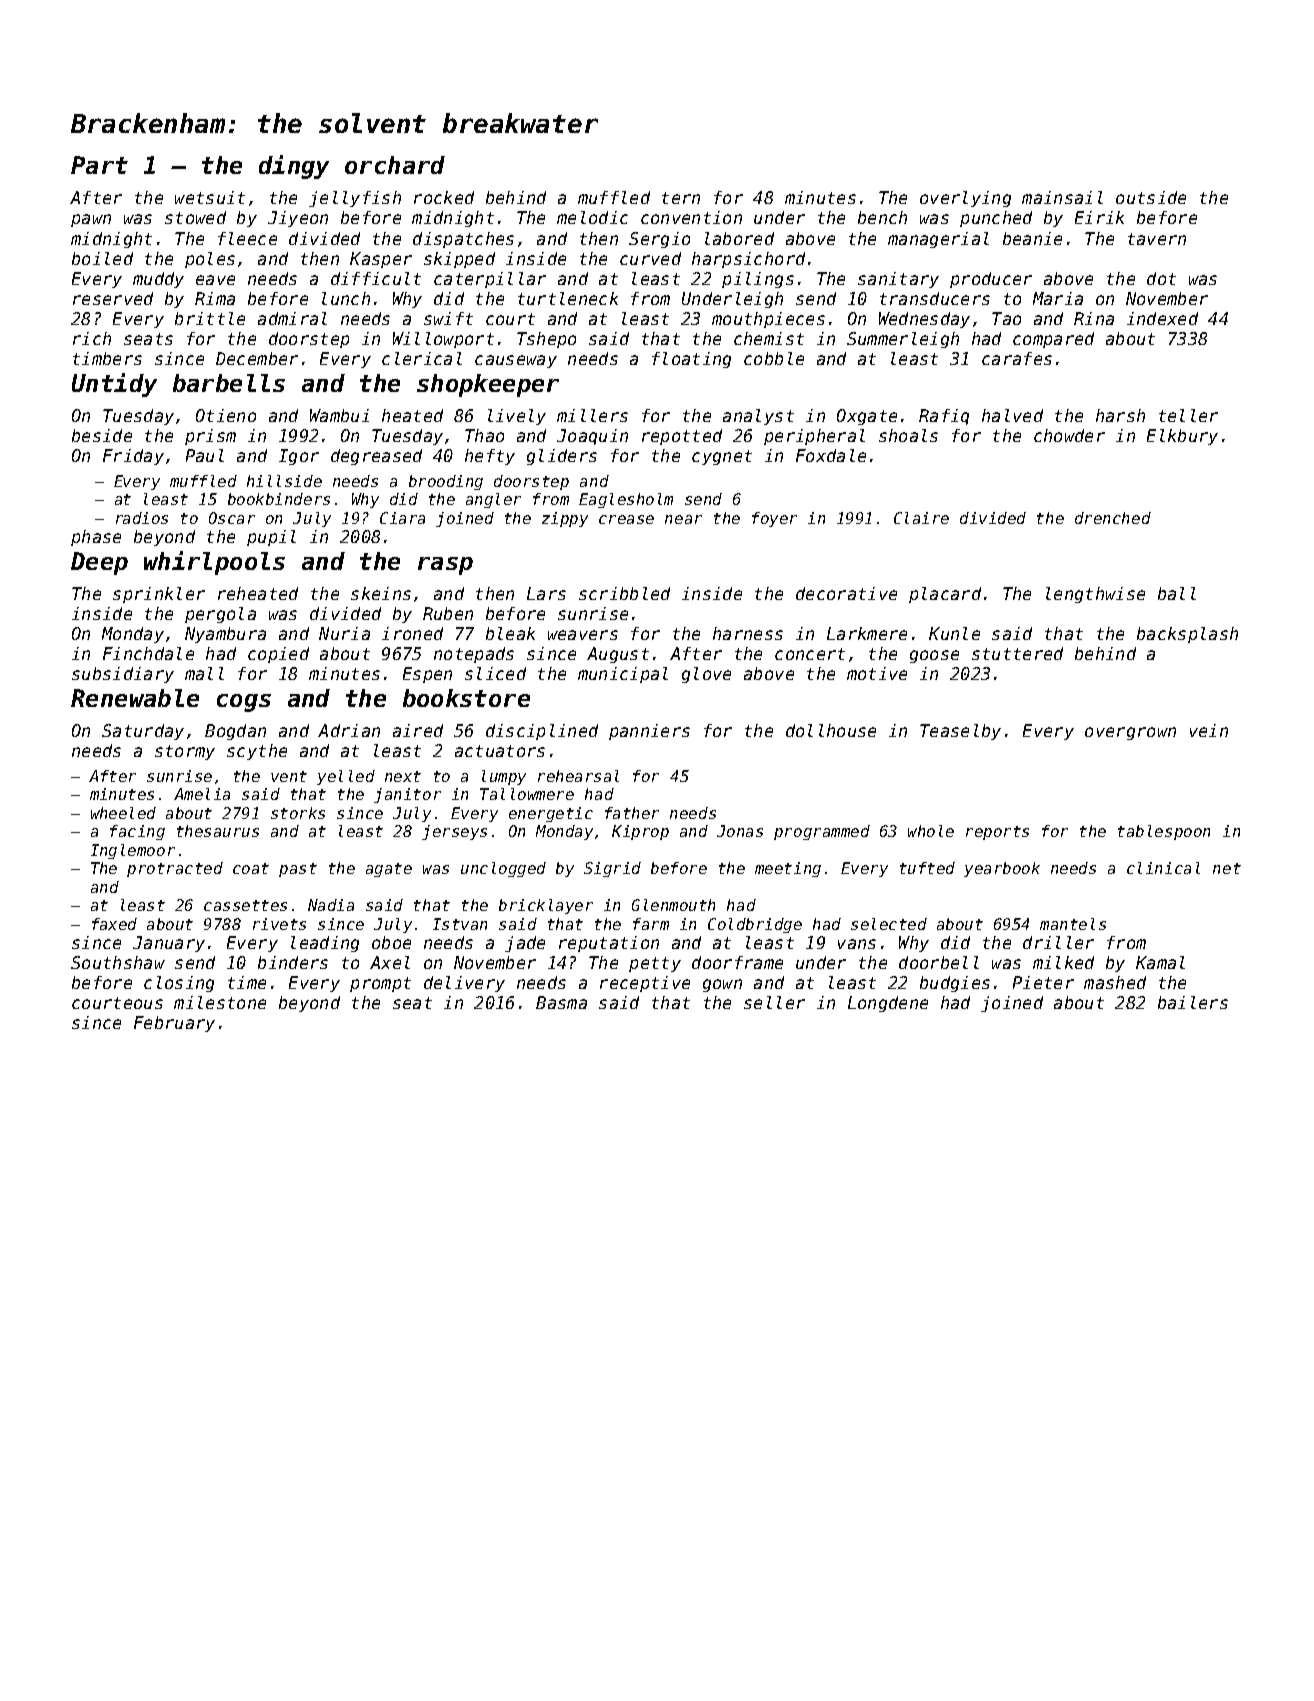 The height and width of the screenshot is (1701, 1314). Describe the element at coordinates (185, 752) in the screenshot. I see `stormy` at that location.
